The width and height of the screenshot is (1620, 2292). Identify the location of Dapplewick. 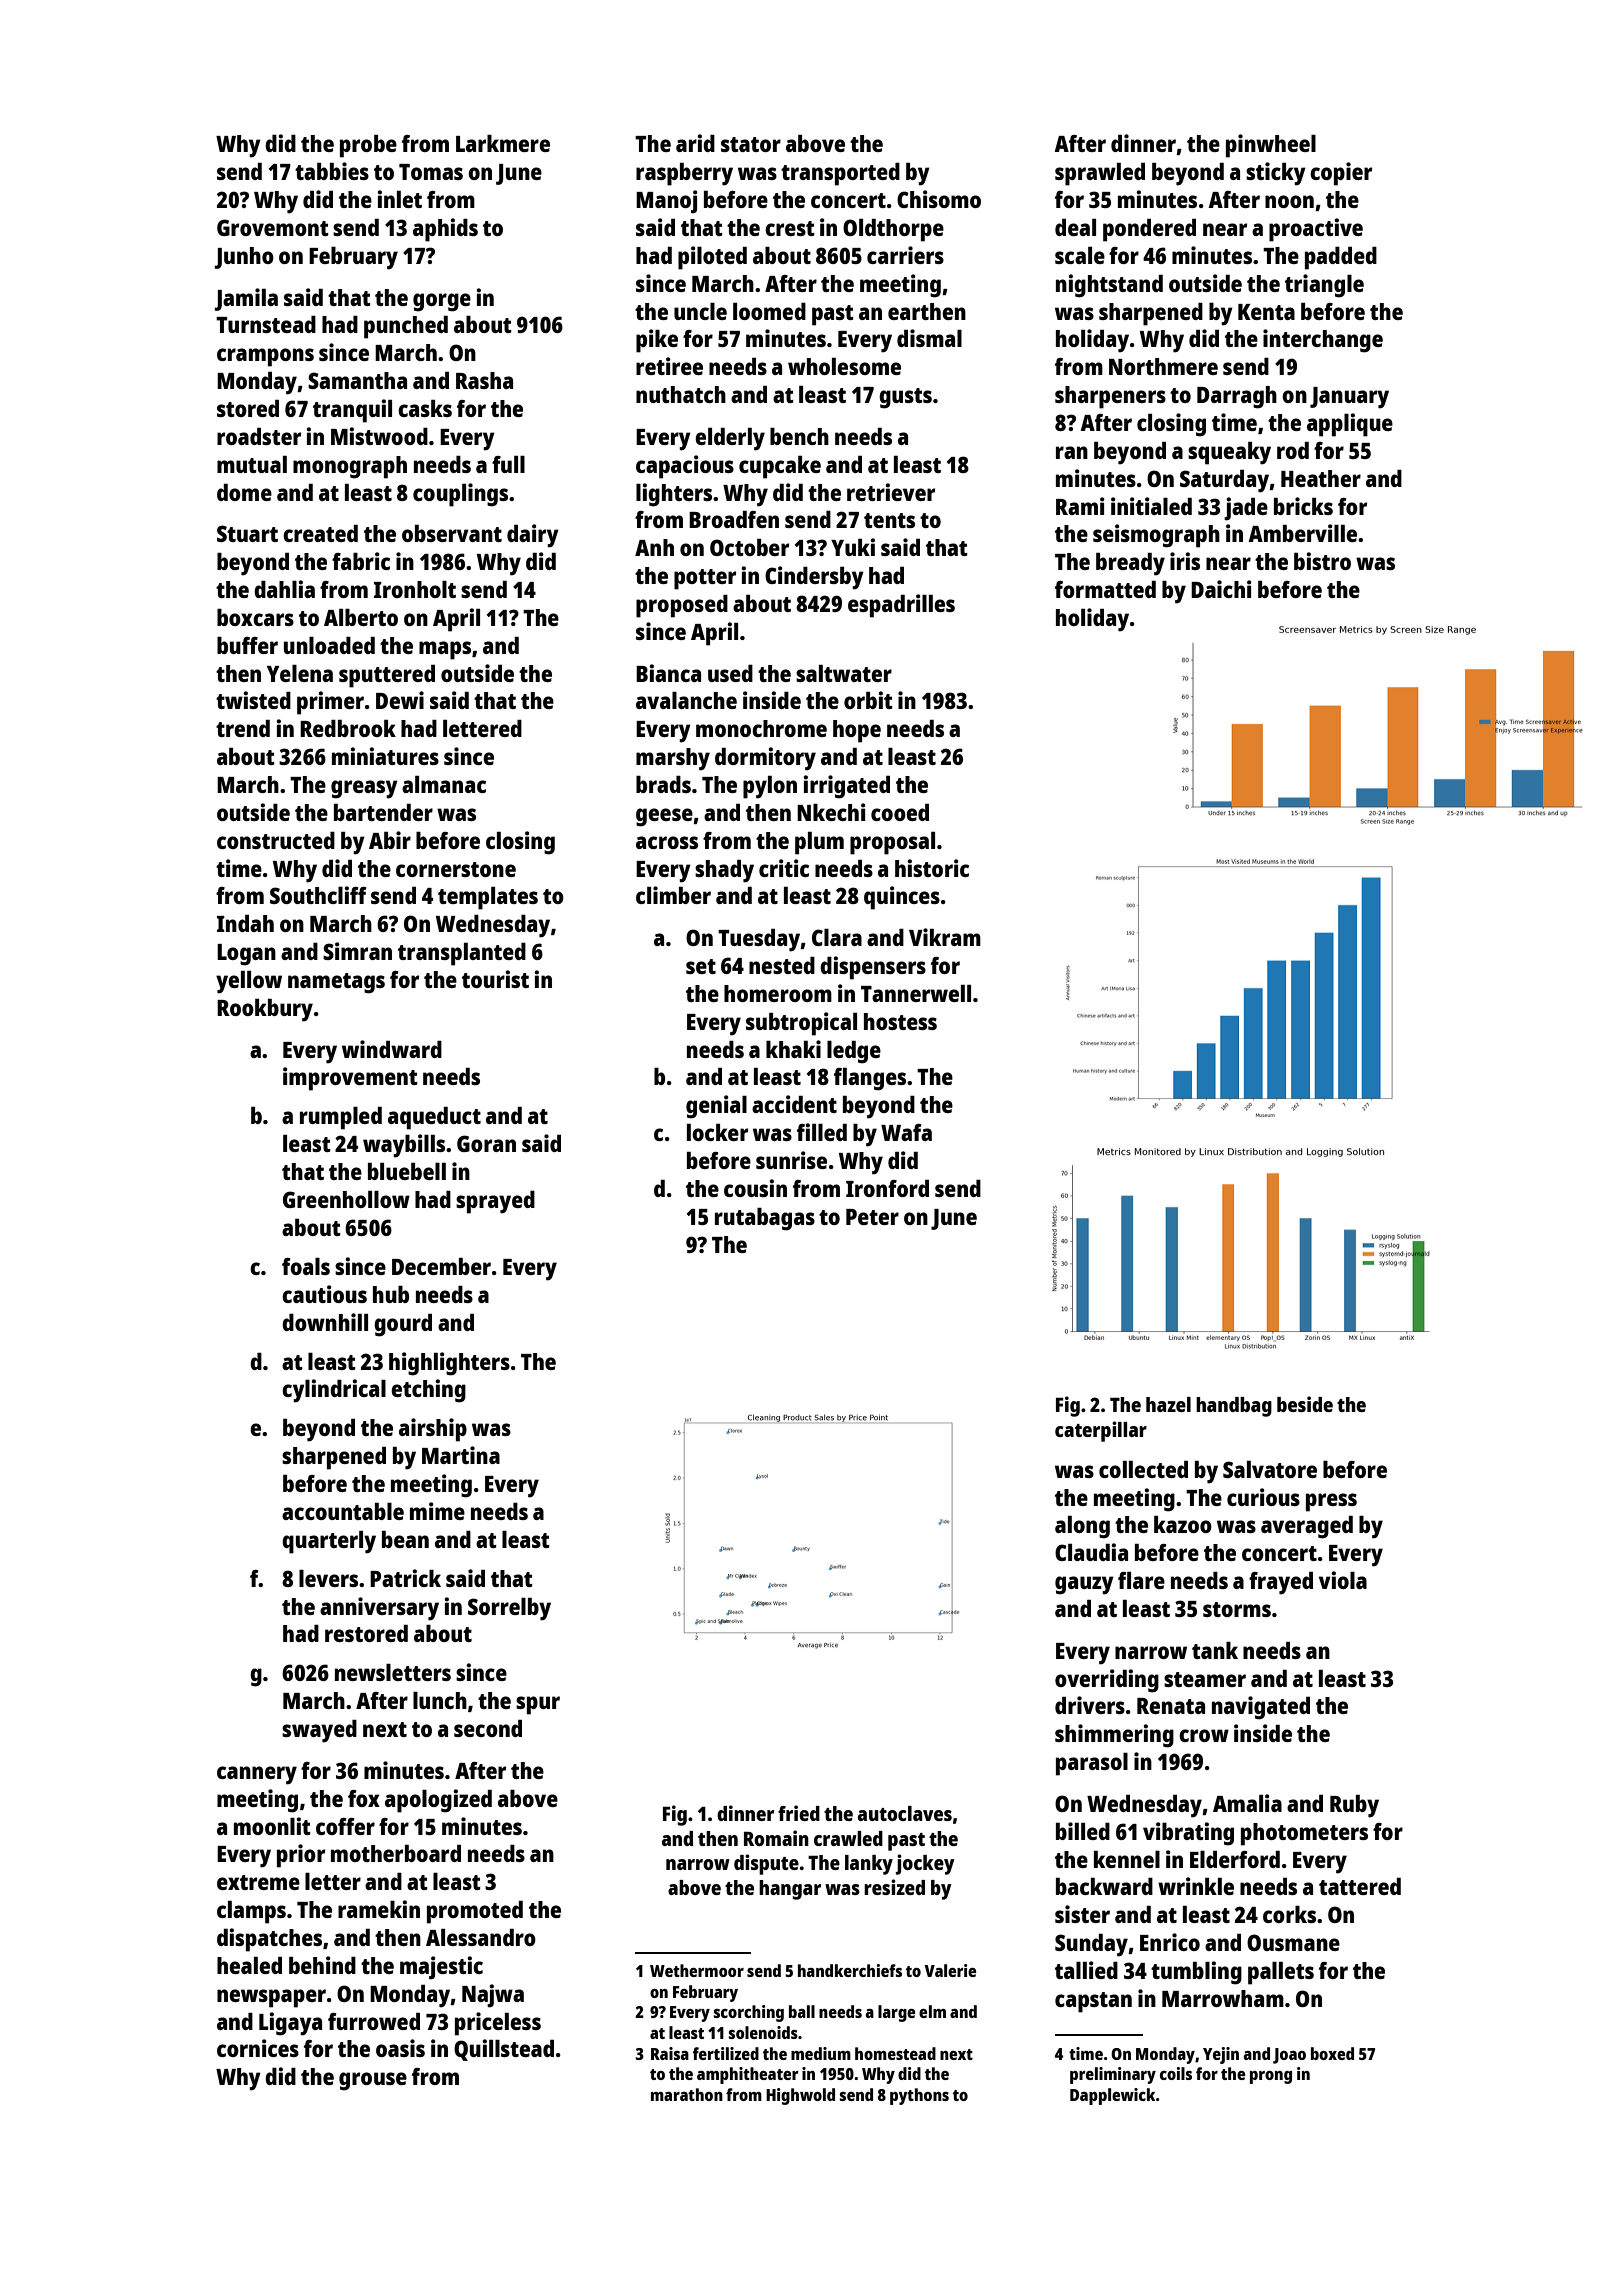
(1113, 2096).
